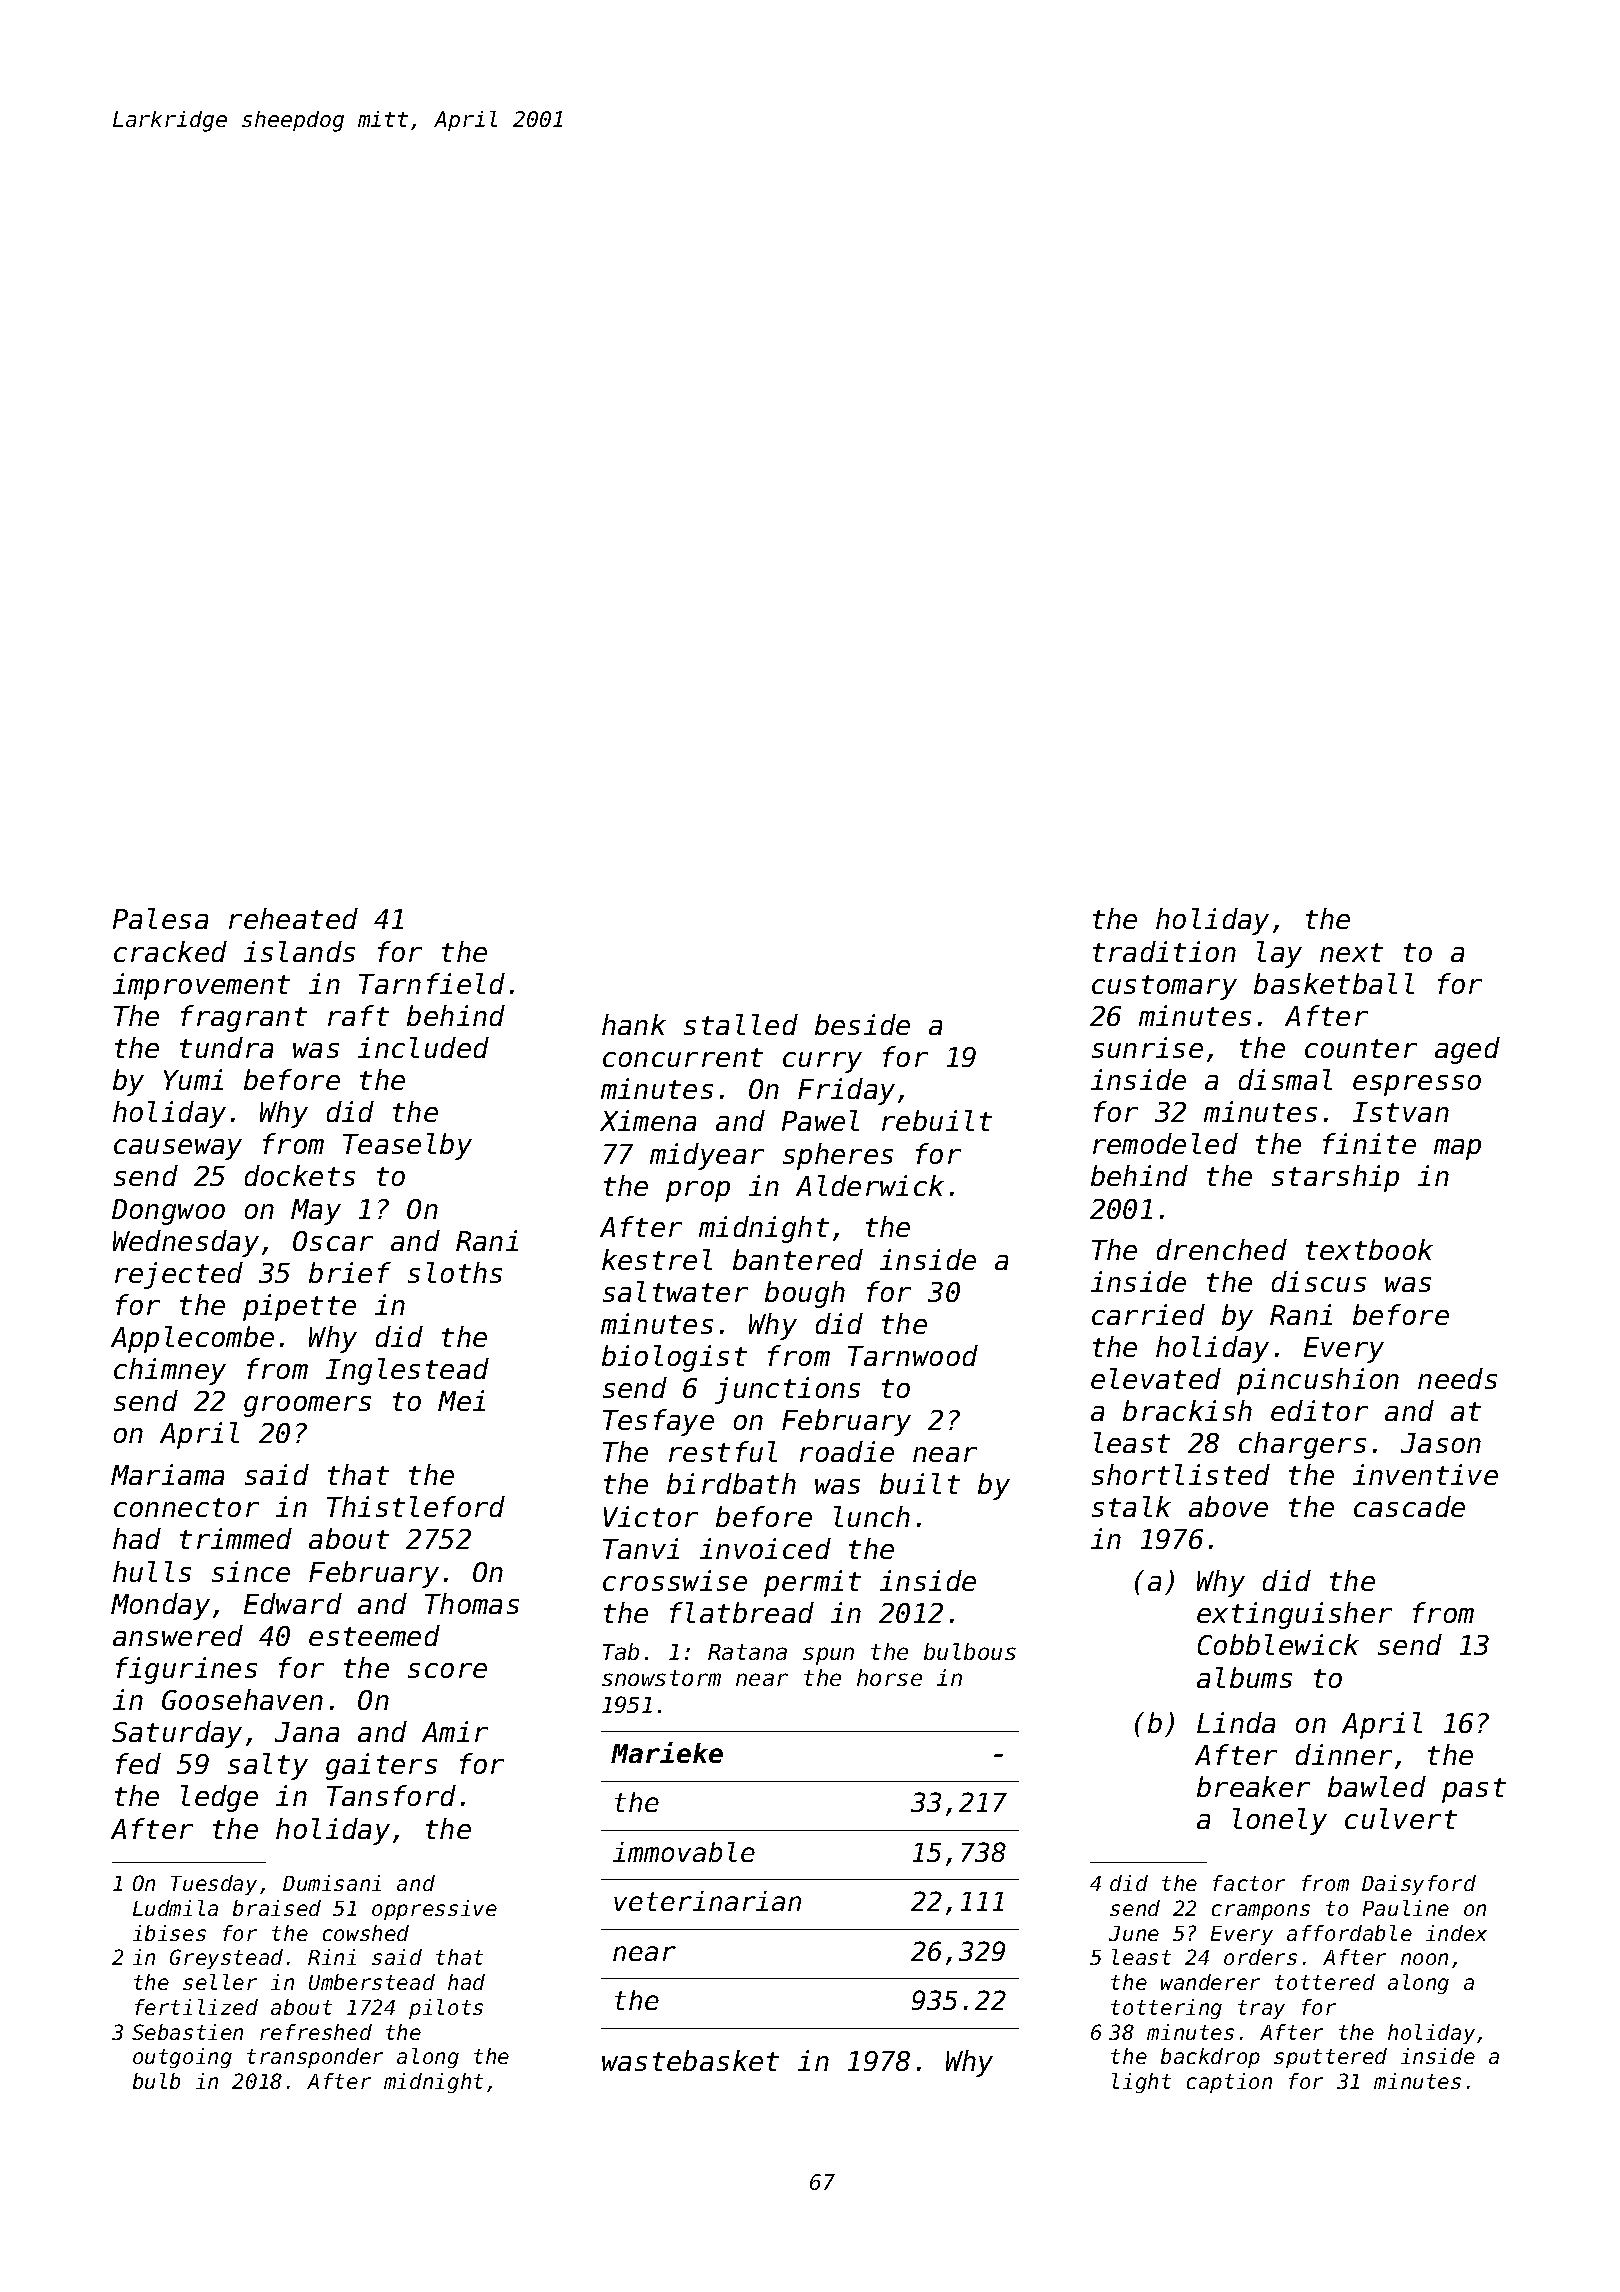 The width and height of the screenshot is (1620, 2292). Describe the element at coordinates (1164, 951) in the screenshot. I see `tradition` at that location.
